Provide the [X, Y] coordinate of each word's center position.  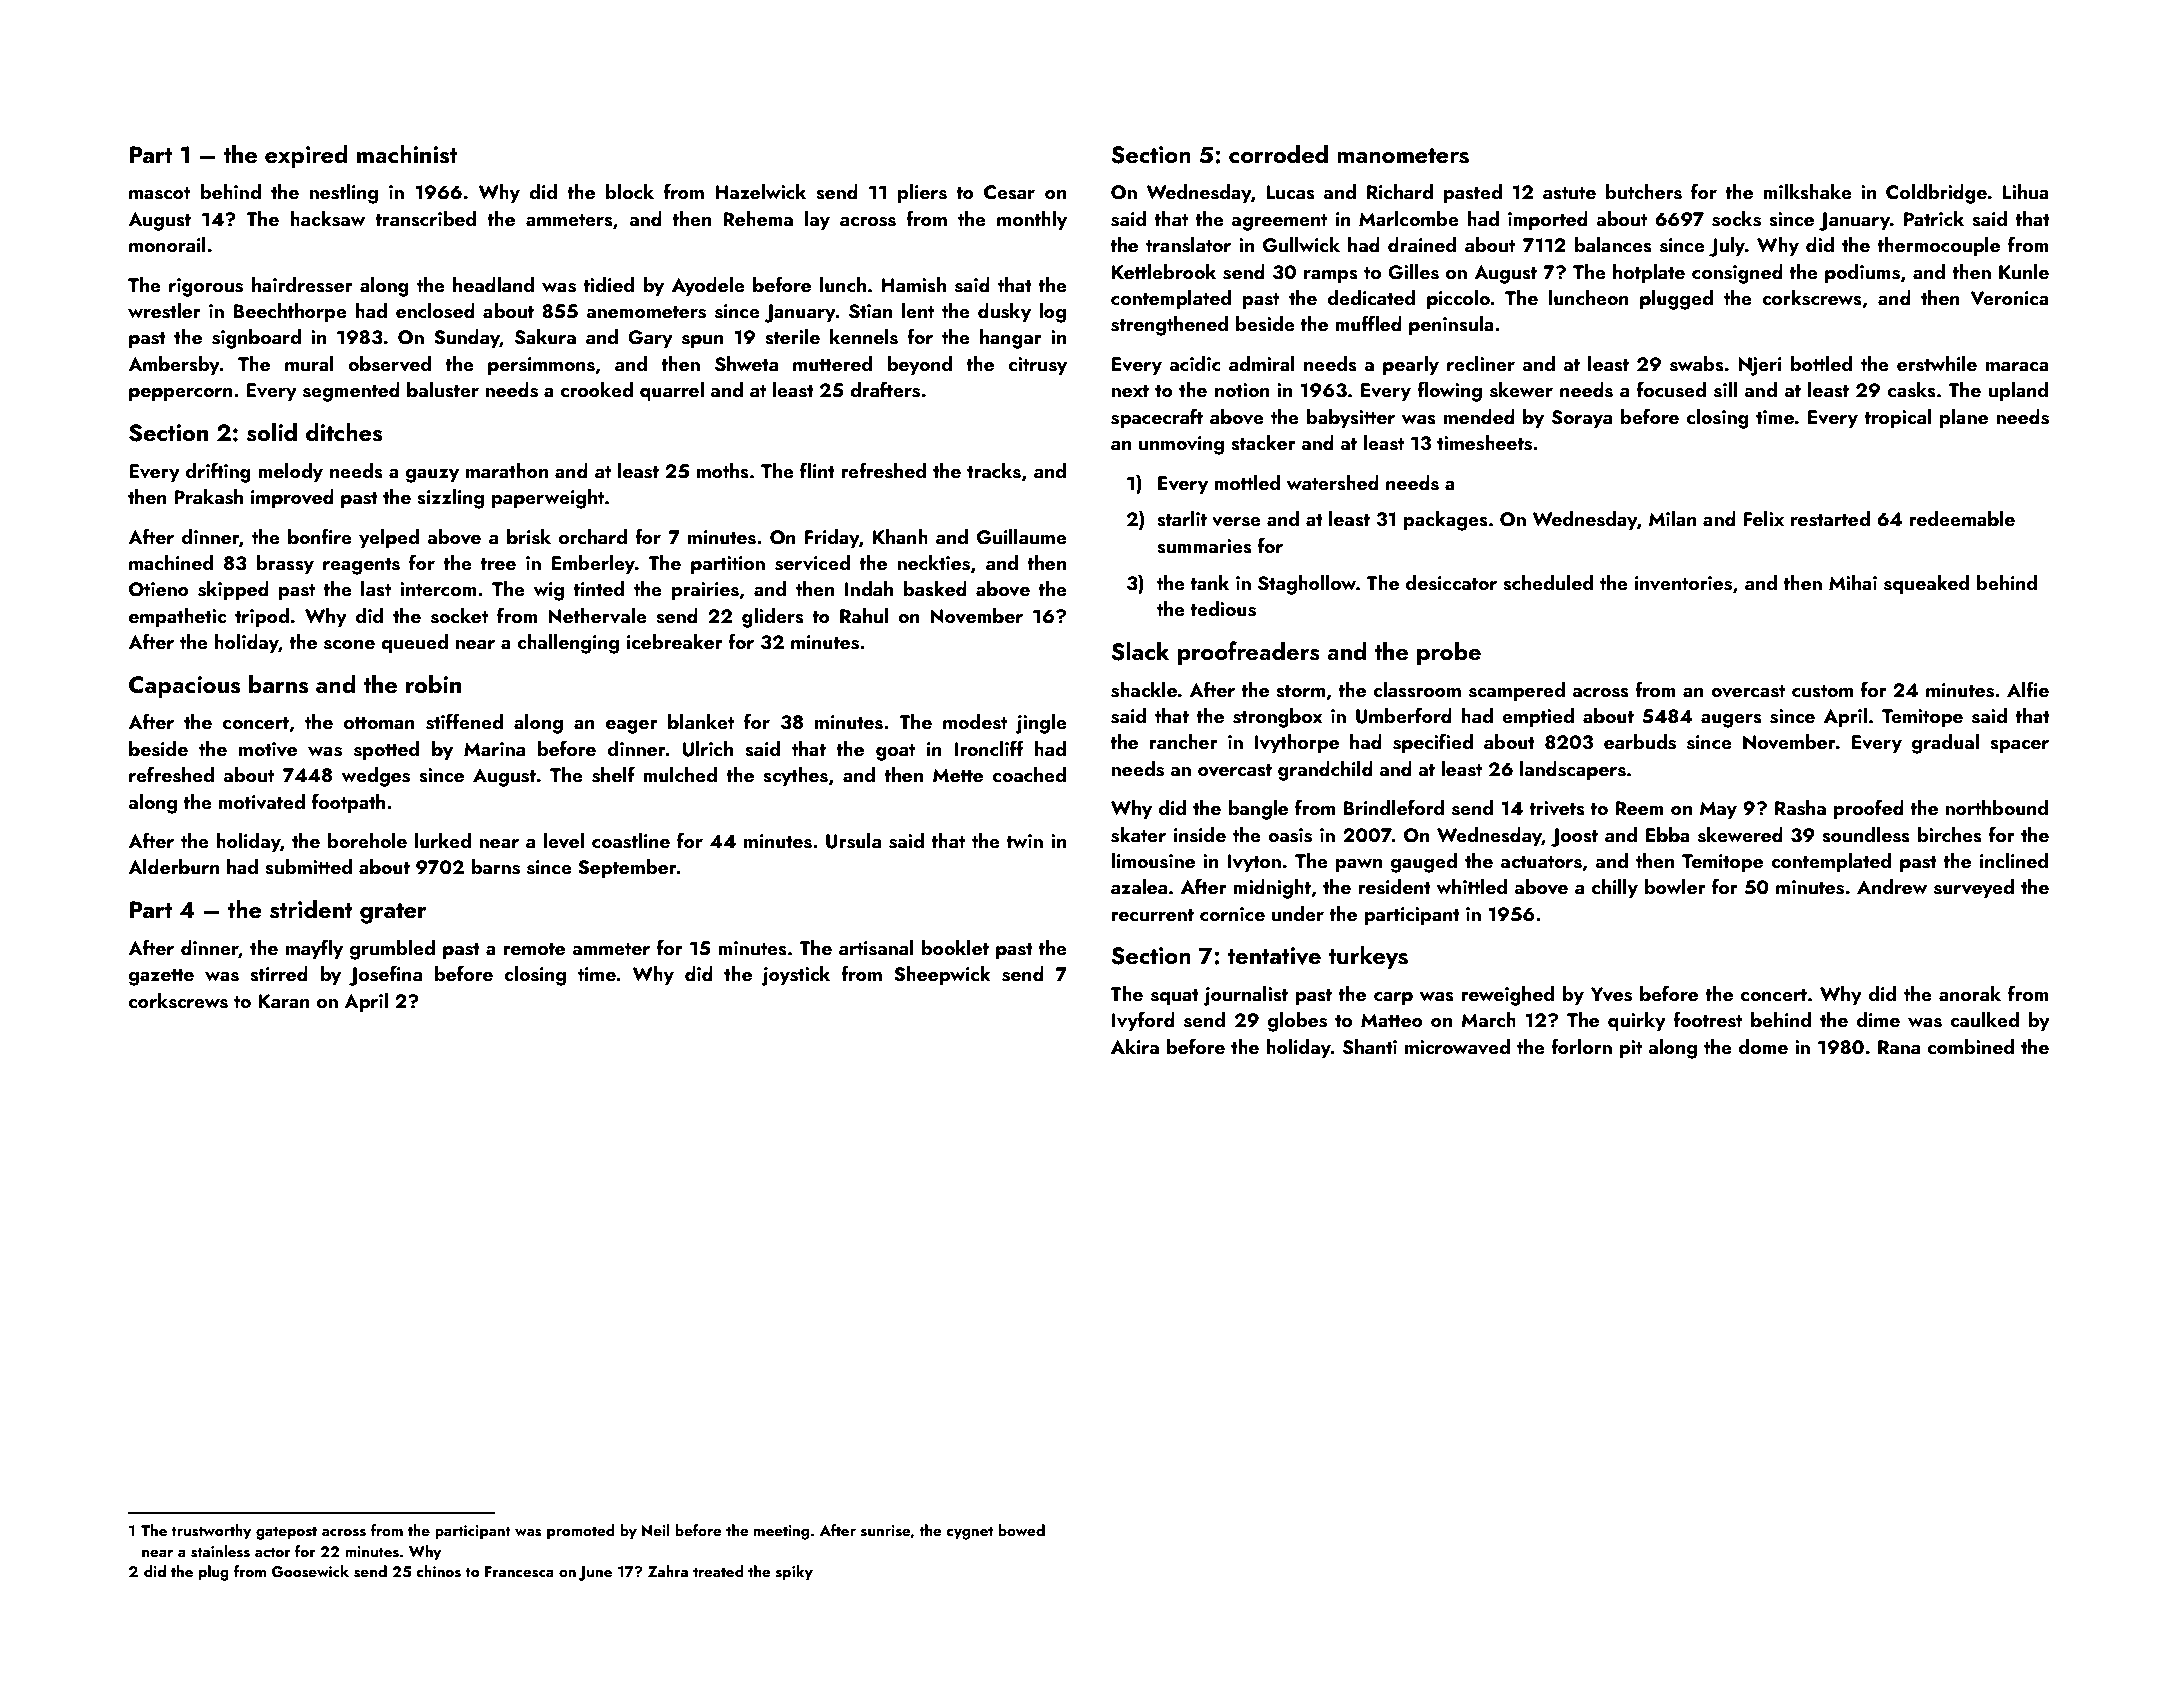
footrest [1707, 1019]
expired [306, 156]
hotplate [1649, 274]
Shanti [1370, 1047]
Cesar [1009, 192]
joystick [795, 976]
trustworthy [211, 1532]
